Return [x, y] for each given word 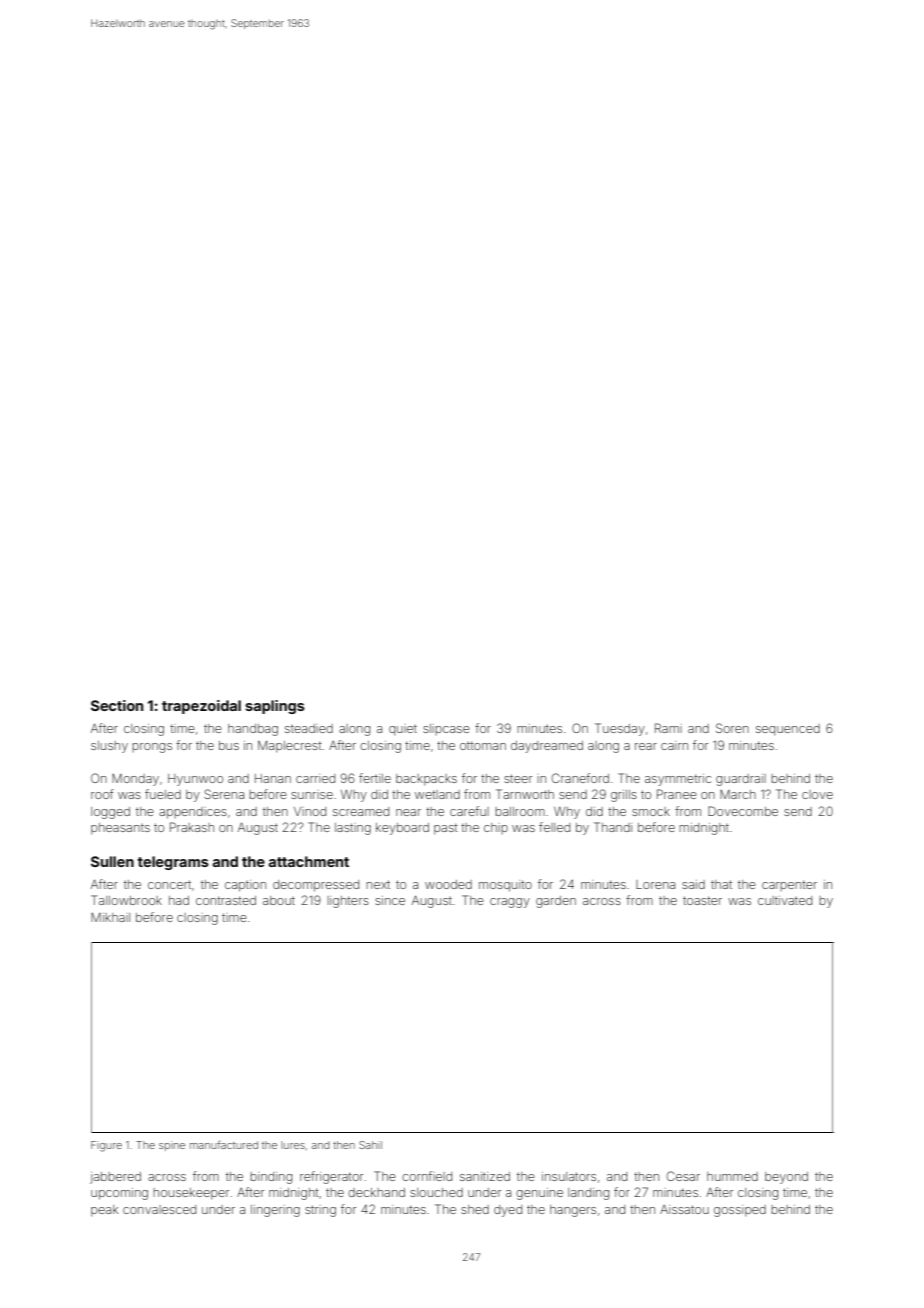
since [390, 900]
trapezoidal [201, 707]
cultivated [785, 900]
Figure [106, 1146]
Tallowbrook [126, 900]
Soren [732, 728]
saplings [275, 707]
